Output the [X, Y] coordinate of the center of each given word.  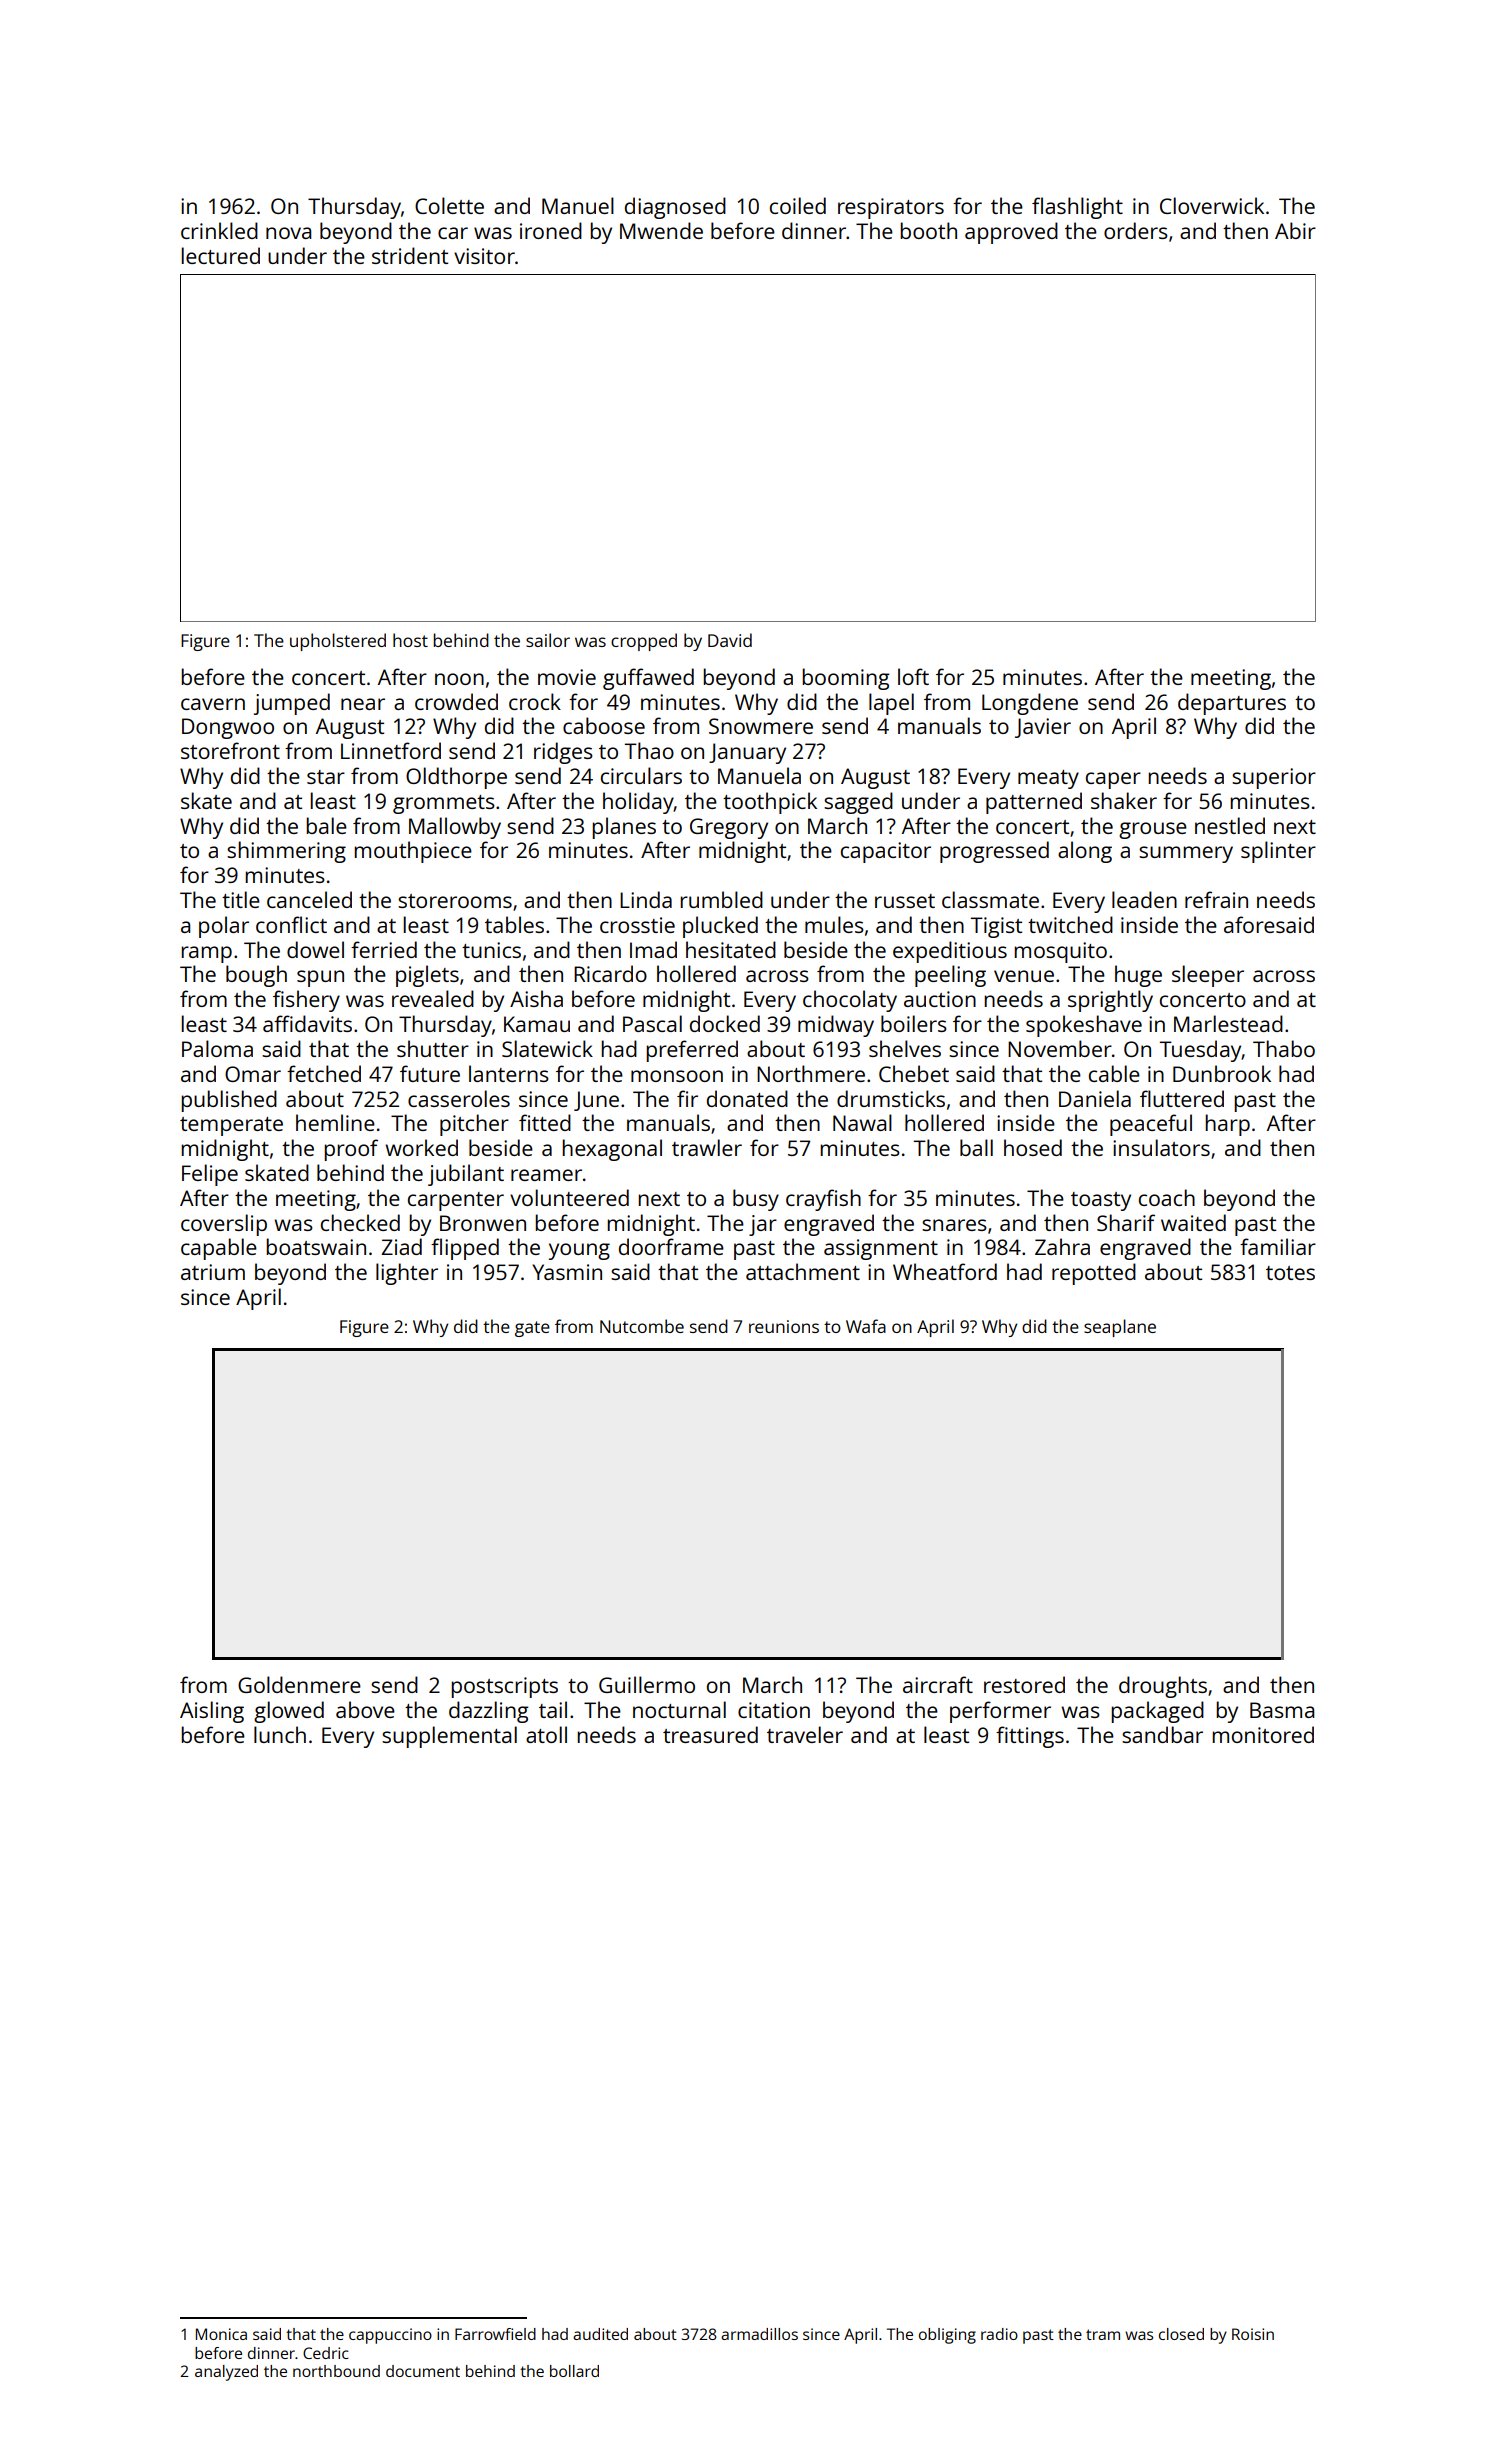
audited [600, 2334]
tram [1103, 2334]
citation [774, 1710]
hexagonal [612, 1150]
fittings [1030, 1737]
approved [1011, 233]
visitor [484, 256]
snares [954, 1225]
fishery [306, 1001]
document [423, 2371]
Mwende [661, 230]
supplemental [449, 1737]
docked [725, 1023]
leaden [1144, 899]
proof [351, 1150]
